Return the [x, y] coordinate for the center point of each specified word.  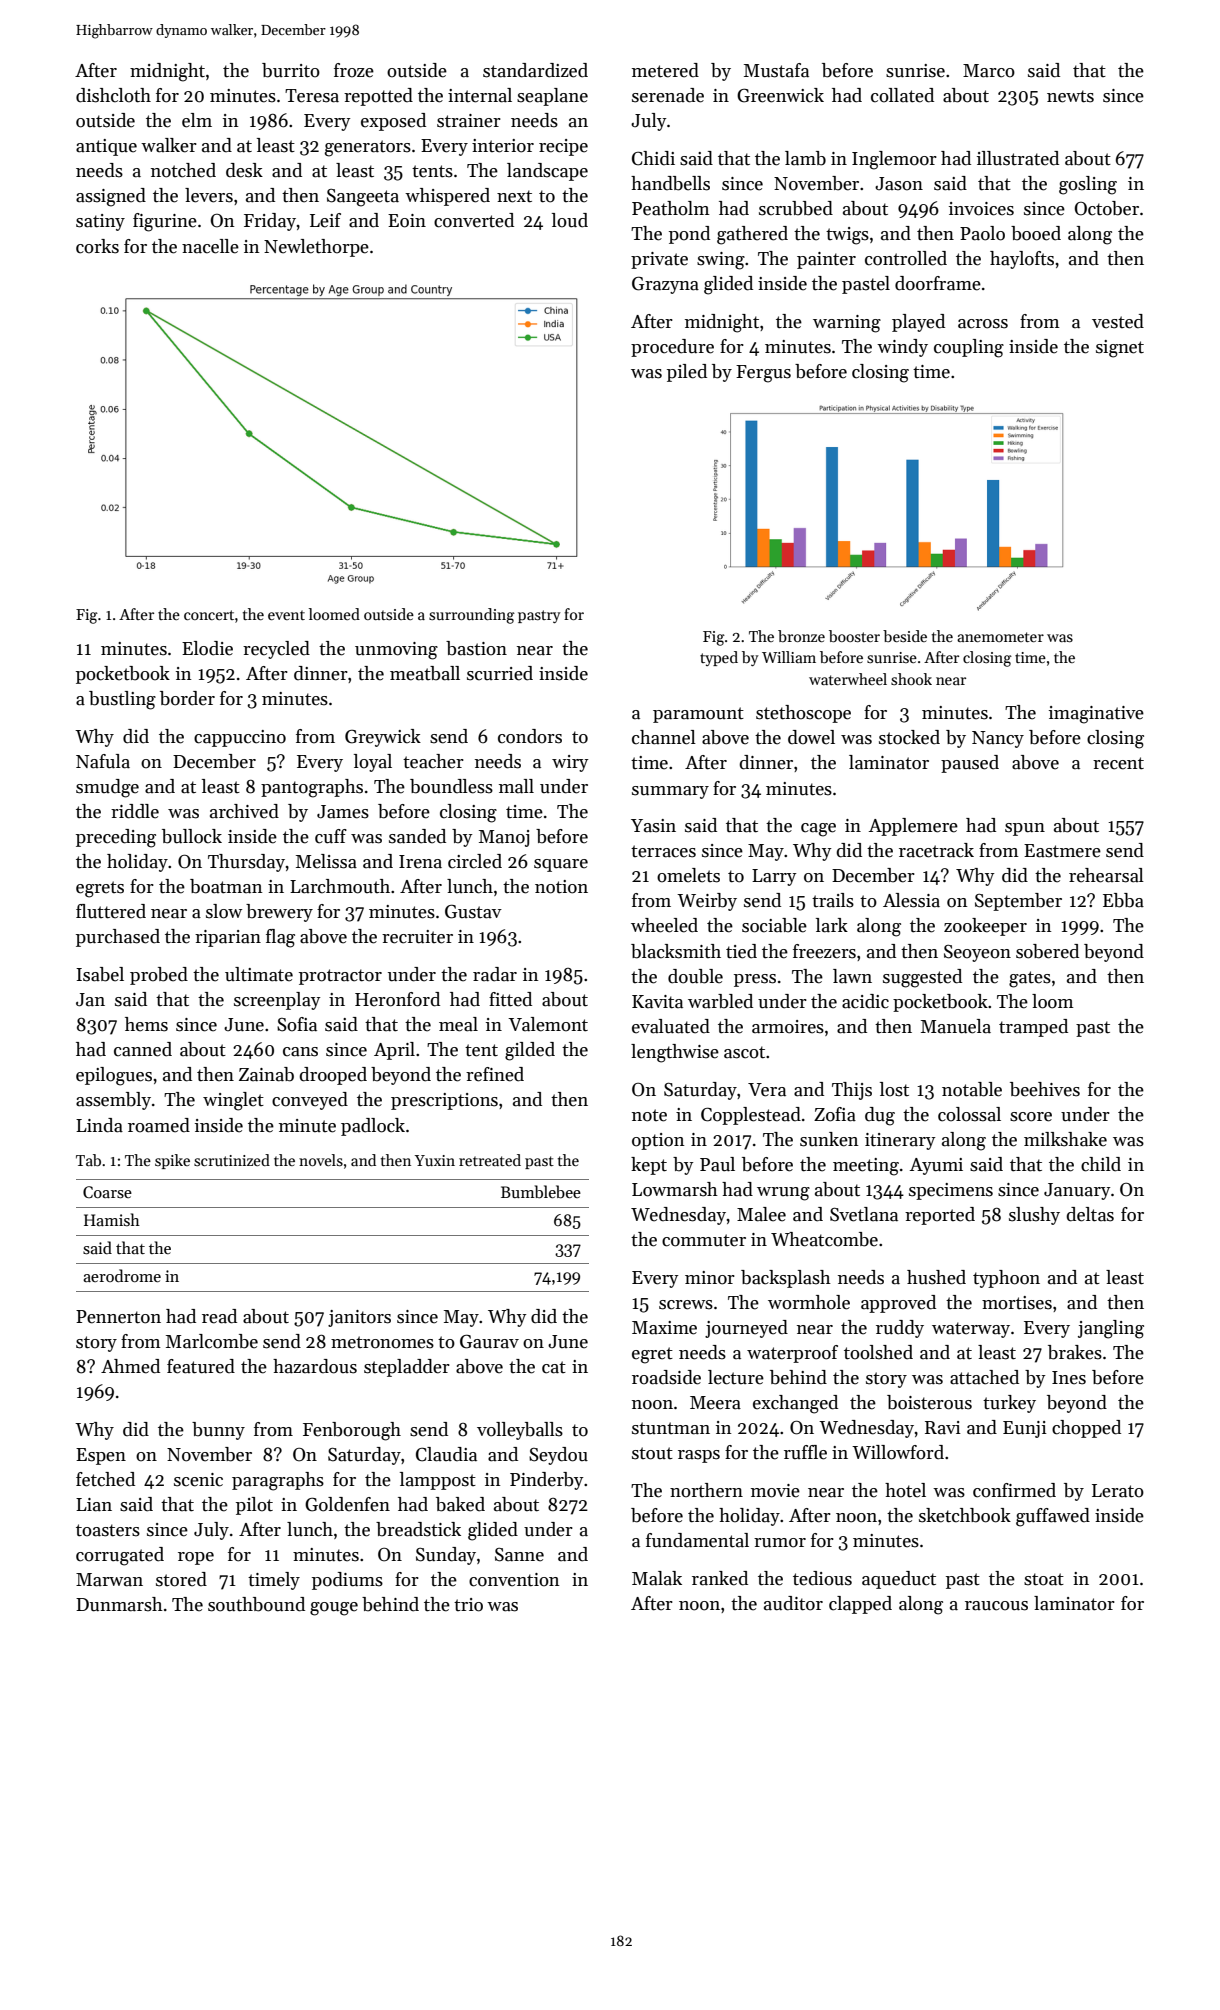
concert [209, 615]
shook [911, 679]
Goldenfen [347, 1504]
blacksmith [676, 951]
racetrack [936, 850]
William [789, 657]
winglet [233, 1101]
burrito [291, 70]
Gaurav [489, 1341]
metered [665, 70]
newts [1070, 96]
